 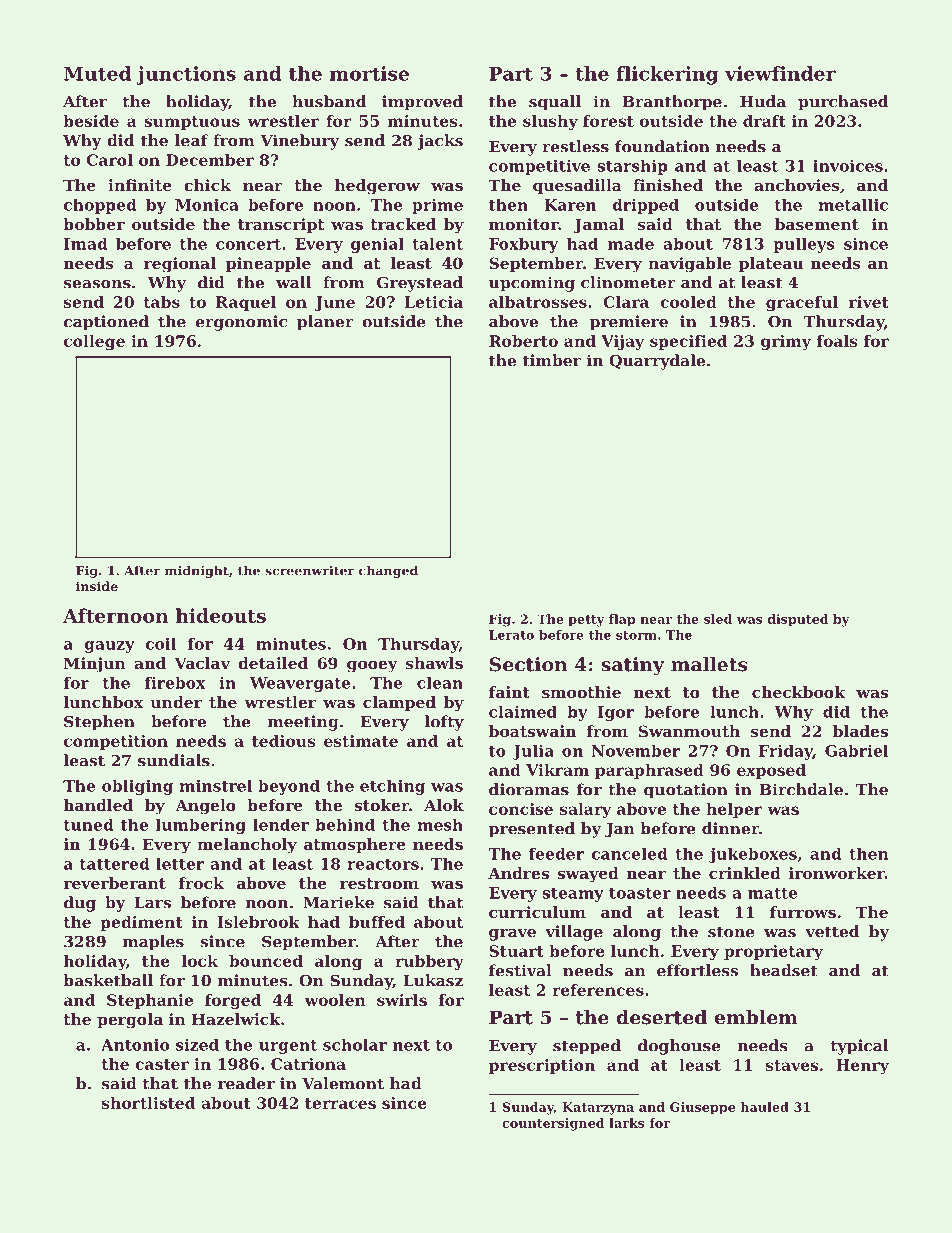 What do you see at coordinates (555, 103) in the screenshot?
I see `squall` at bounding box center [555, 103].
